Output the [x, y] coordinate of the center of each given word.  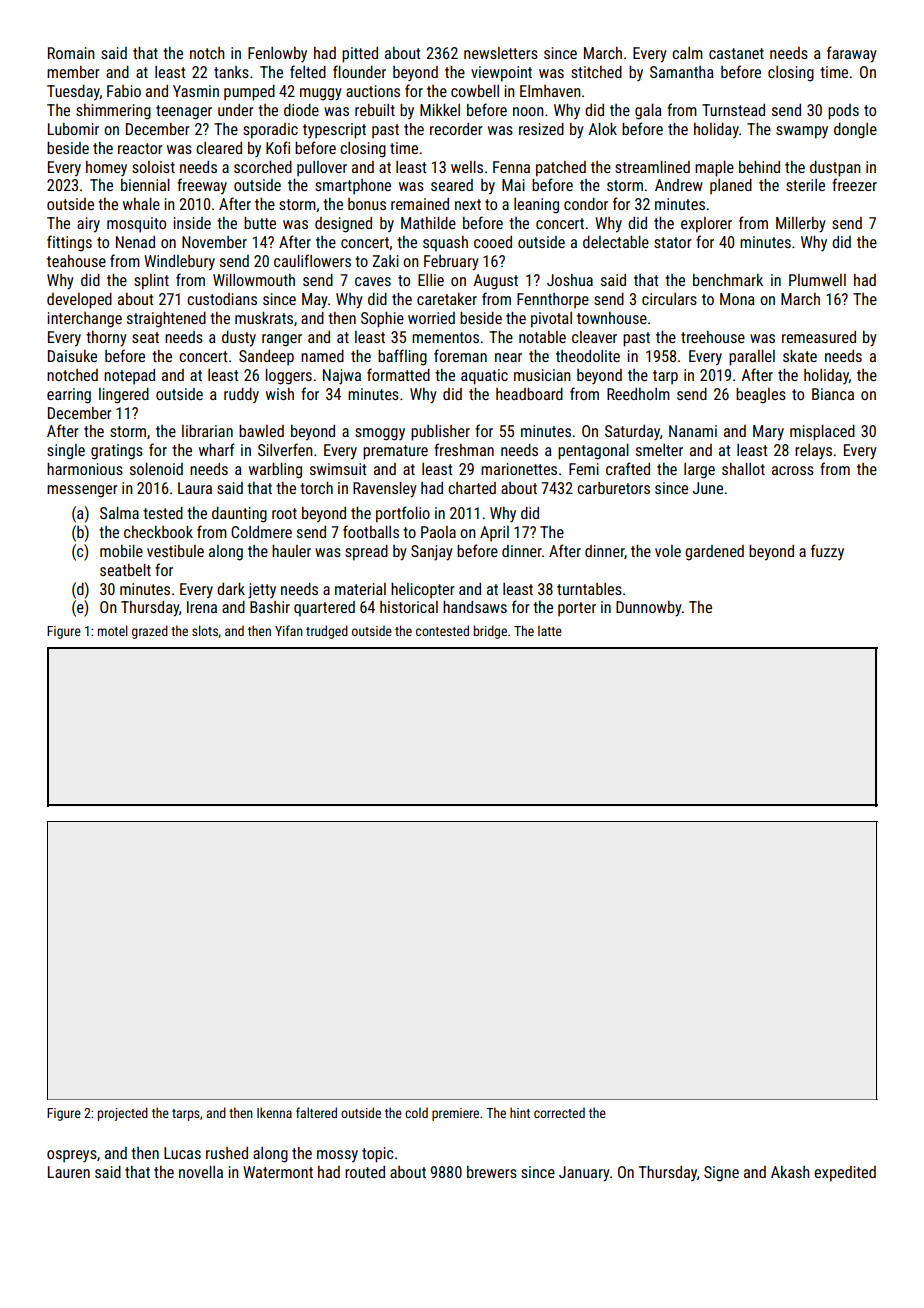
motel [113, 630]
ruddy [241, 396]
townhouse [612, 318]
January [584, 1174]
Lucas [182, 1153]
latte [550, 630]
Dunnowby [649, 609]
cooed [493, 242]
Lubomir [73, 129]
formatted [398, 374]
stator [673, 242]
